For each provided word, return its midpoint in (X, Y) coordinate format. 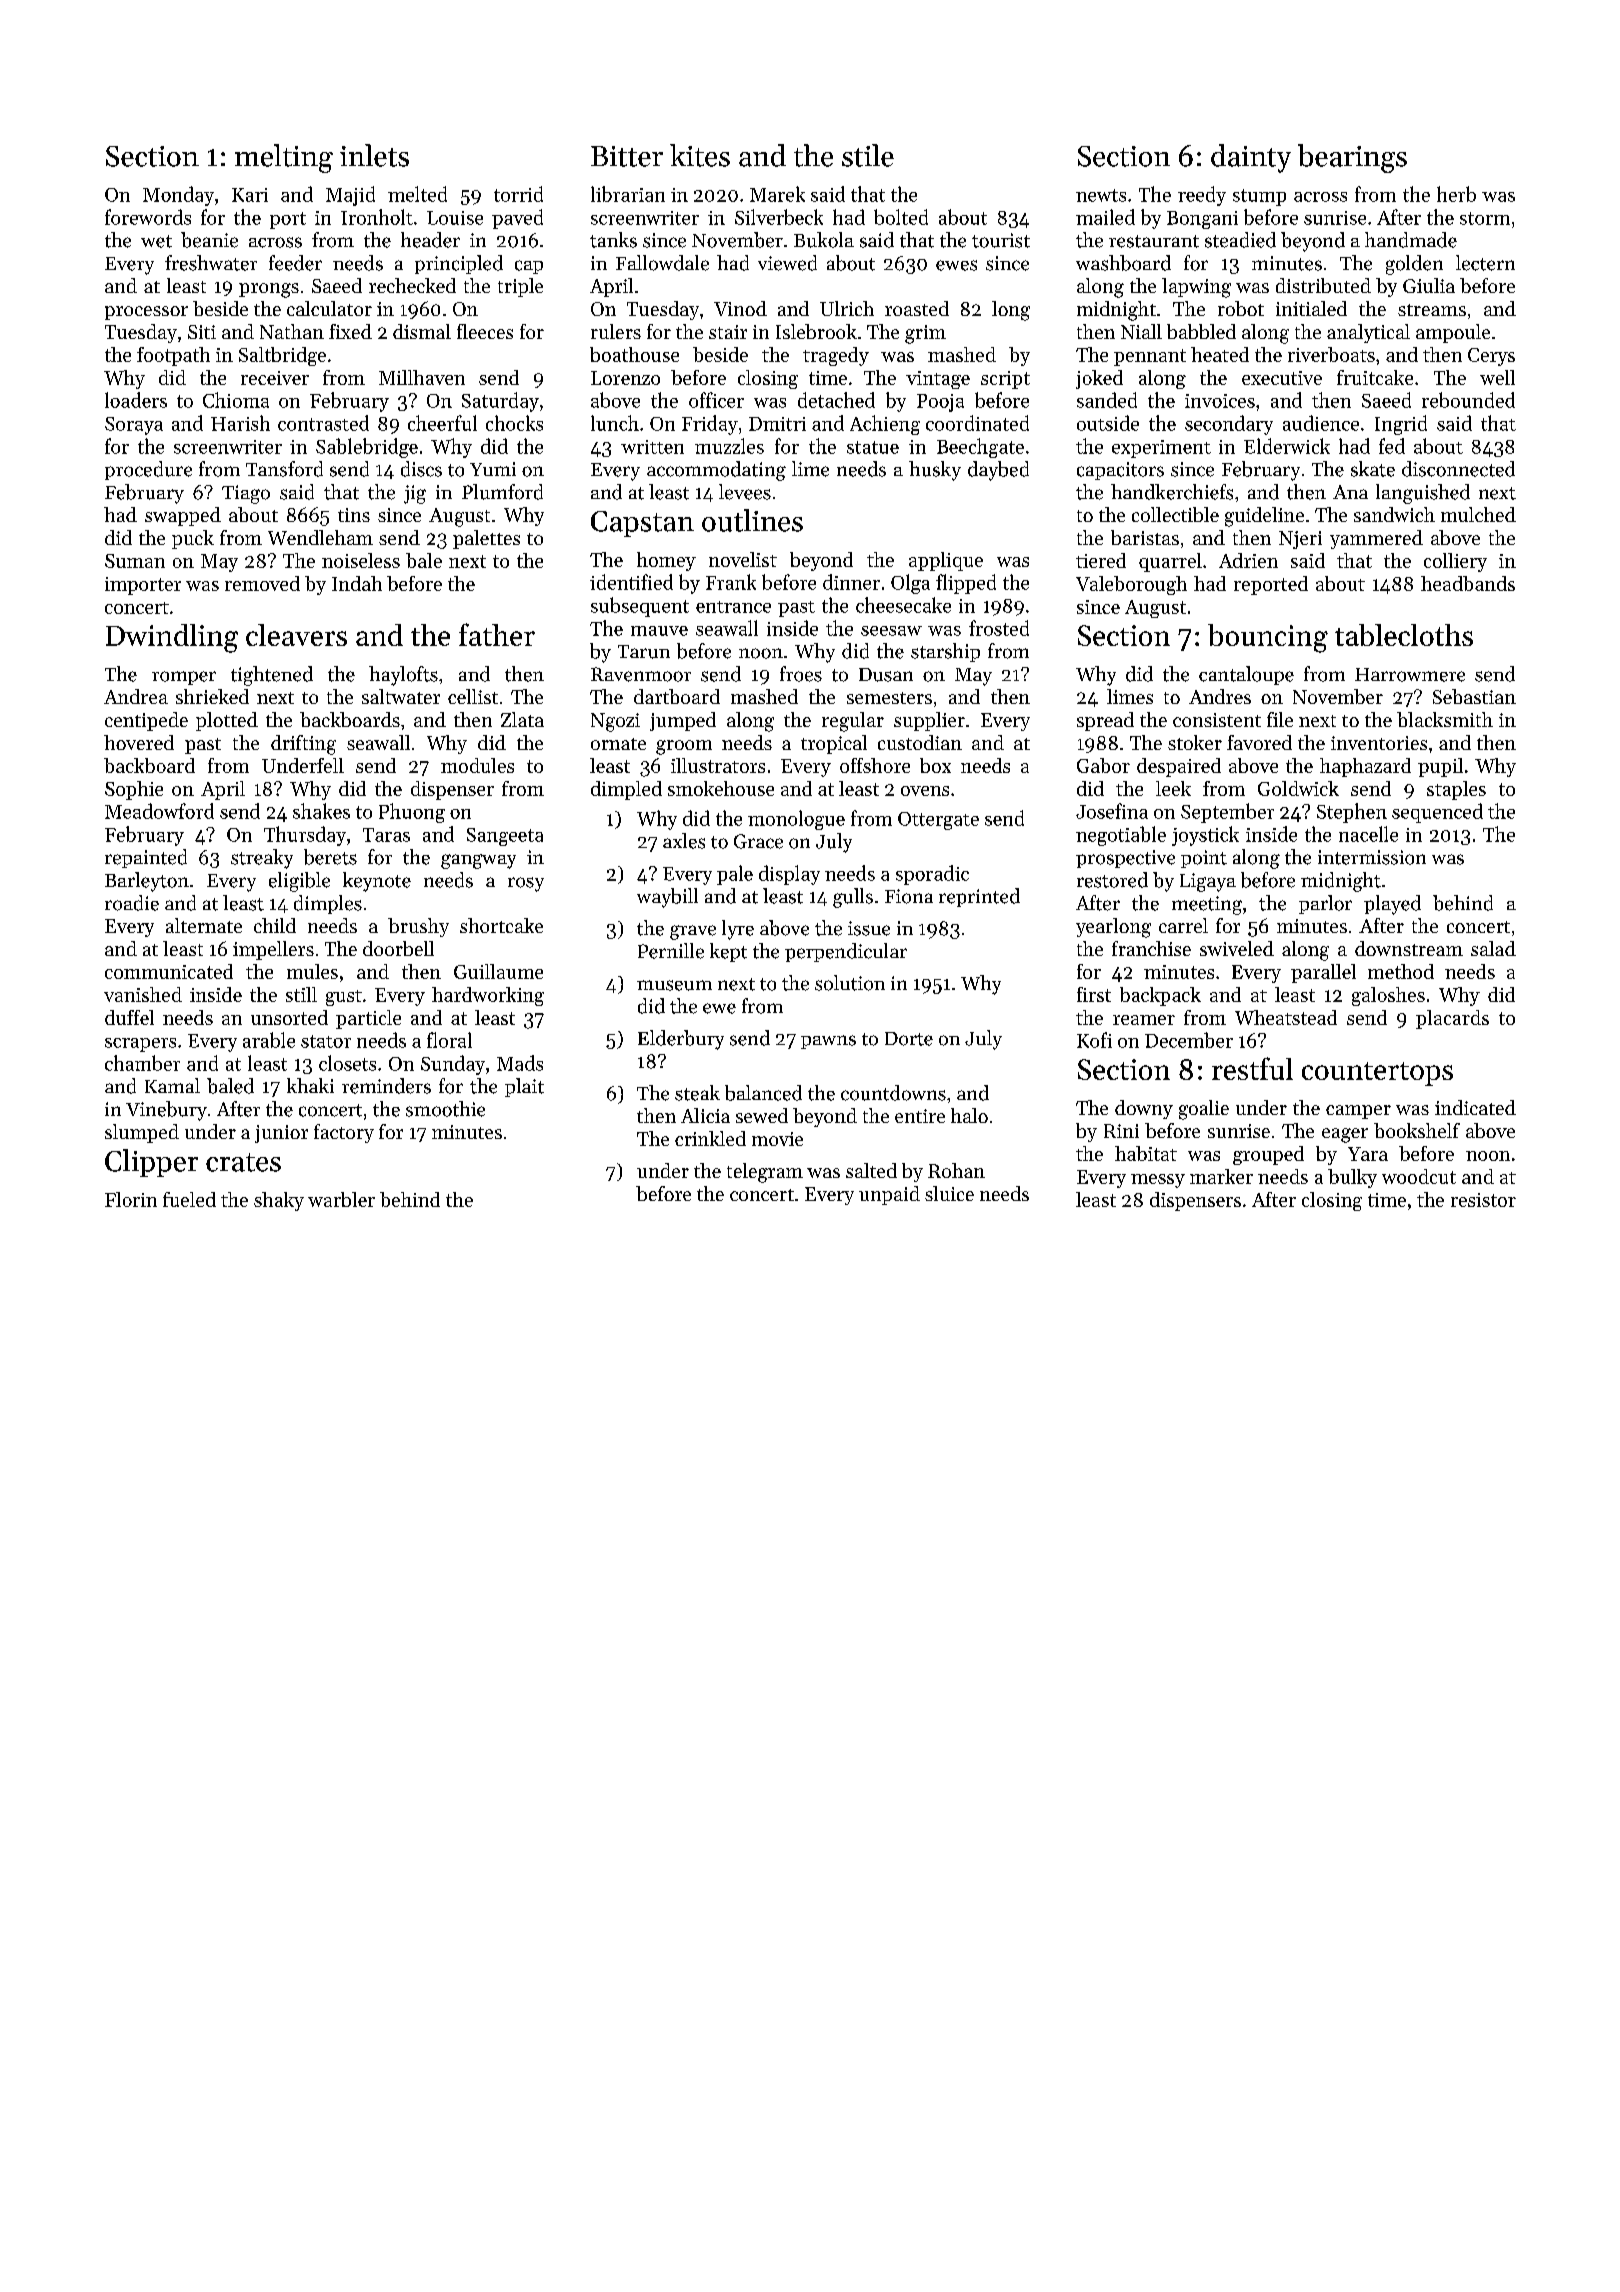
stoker (1195, 742)
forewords (148, 217)
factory (344, 1133)
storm (1485, 218)
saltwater (401, 696)
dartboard (677, 696)
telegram (765, 1173)
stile (868, 155)
